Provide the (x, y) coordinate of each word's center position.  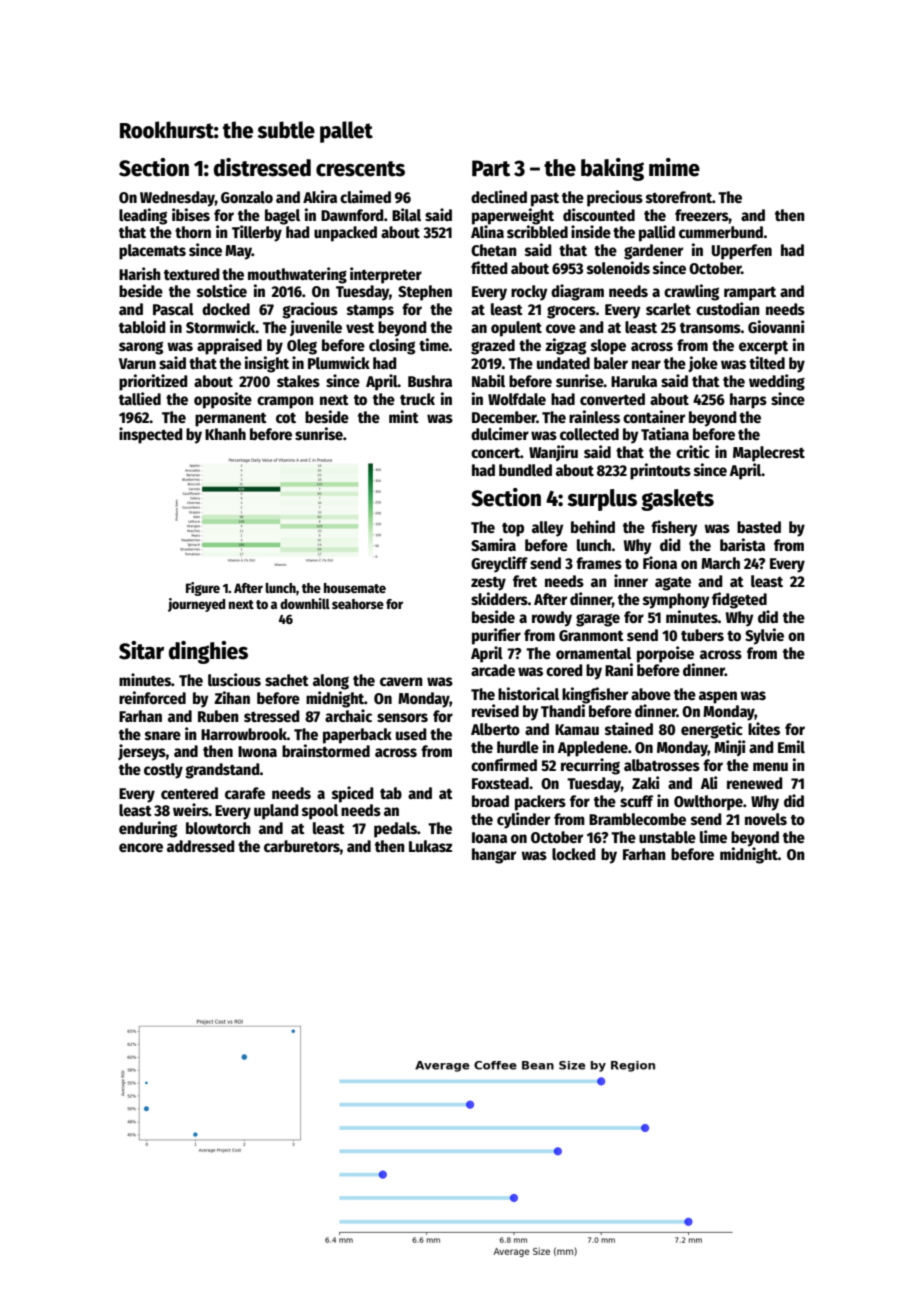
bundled (525, 470)
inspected (151, 435)
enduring (148, 829)
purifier (496, 636)
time (434, 344)
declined (499, 196)
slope (608, 347)
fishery (674, 528)
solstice (222, 290)
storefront (679, 197)
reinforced (152, 698)
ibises (191, 215)
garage (598, 620)
